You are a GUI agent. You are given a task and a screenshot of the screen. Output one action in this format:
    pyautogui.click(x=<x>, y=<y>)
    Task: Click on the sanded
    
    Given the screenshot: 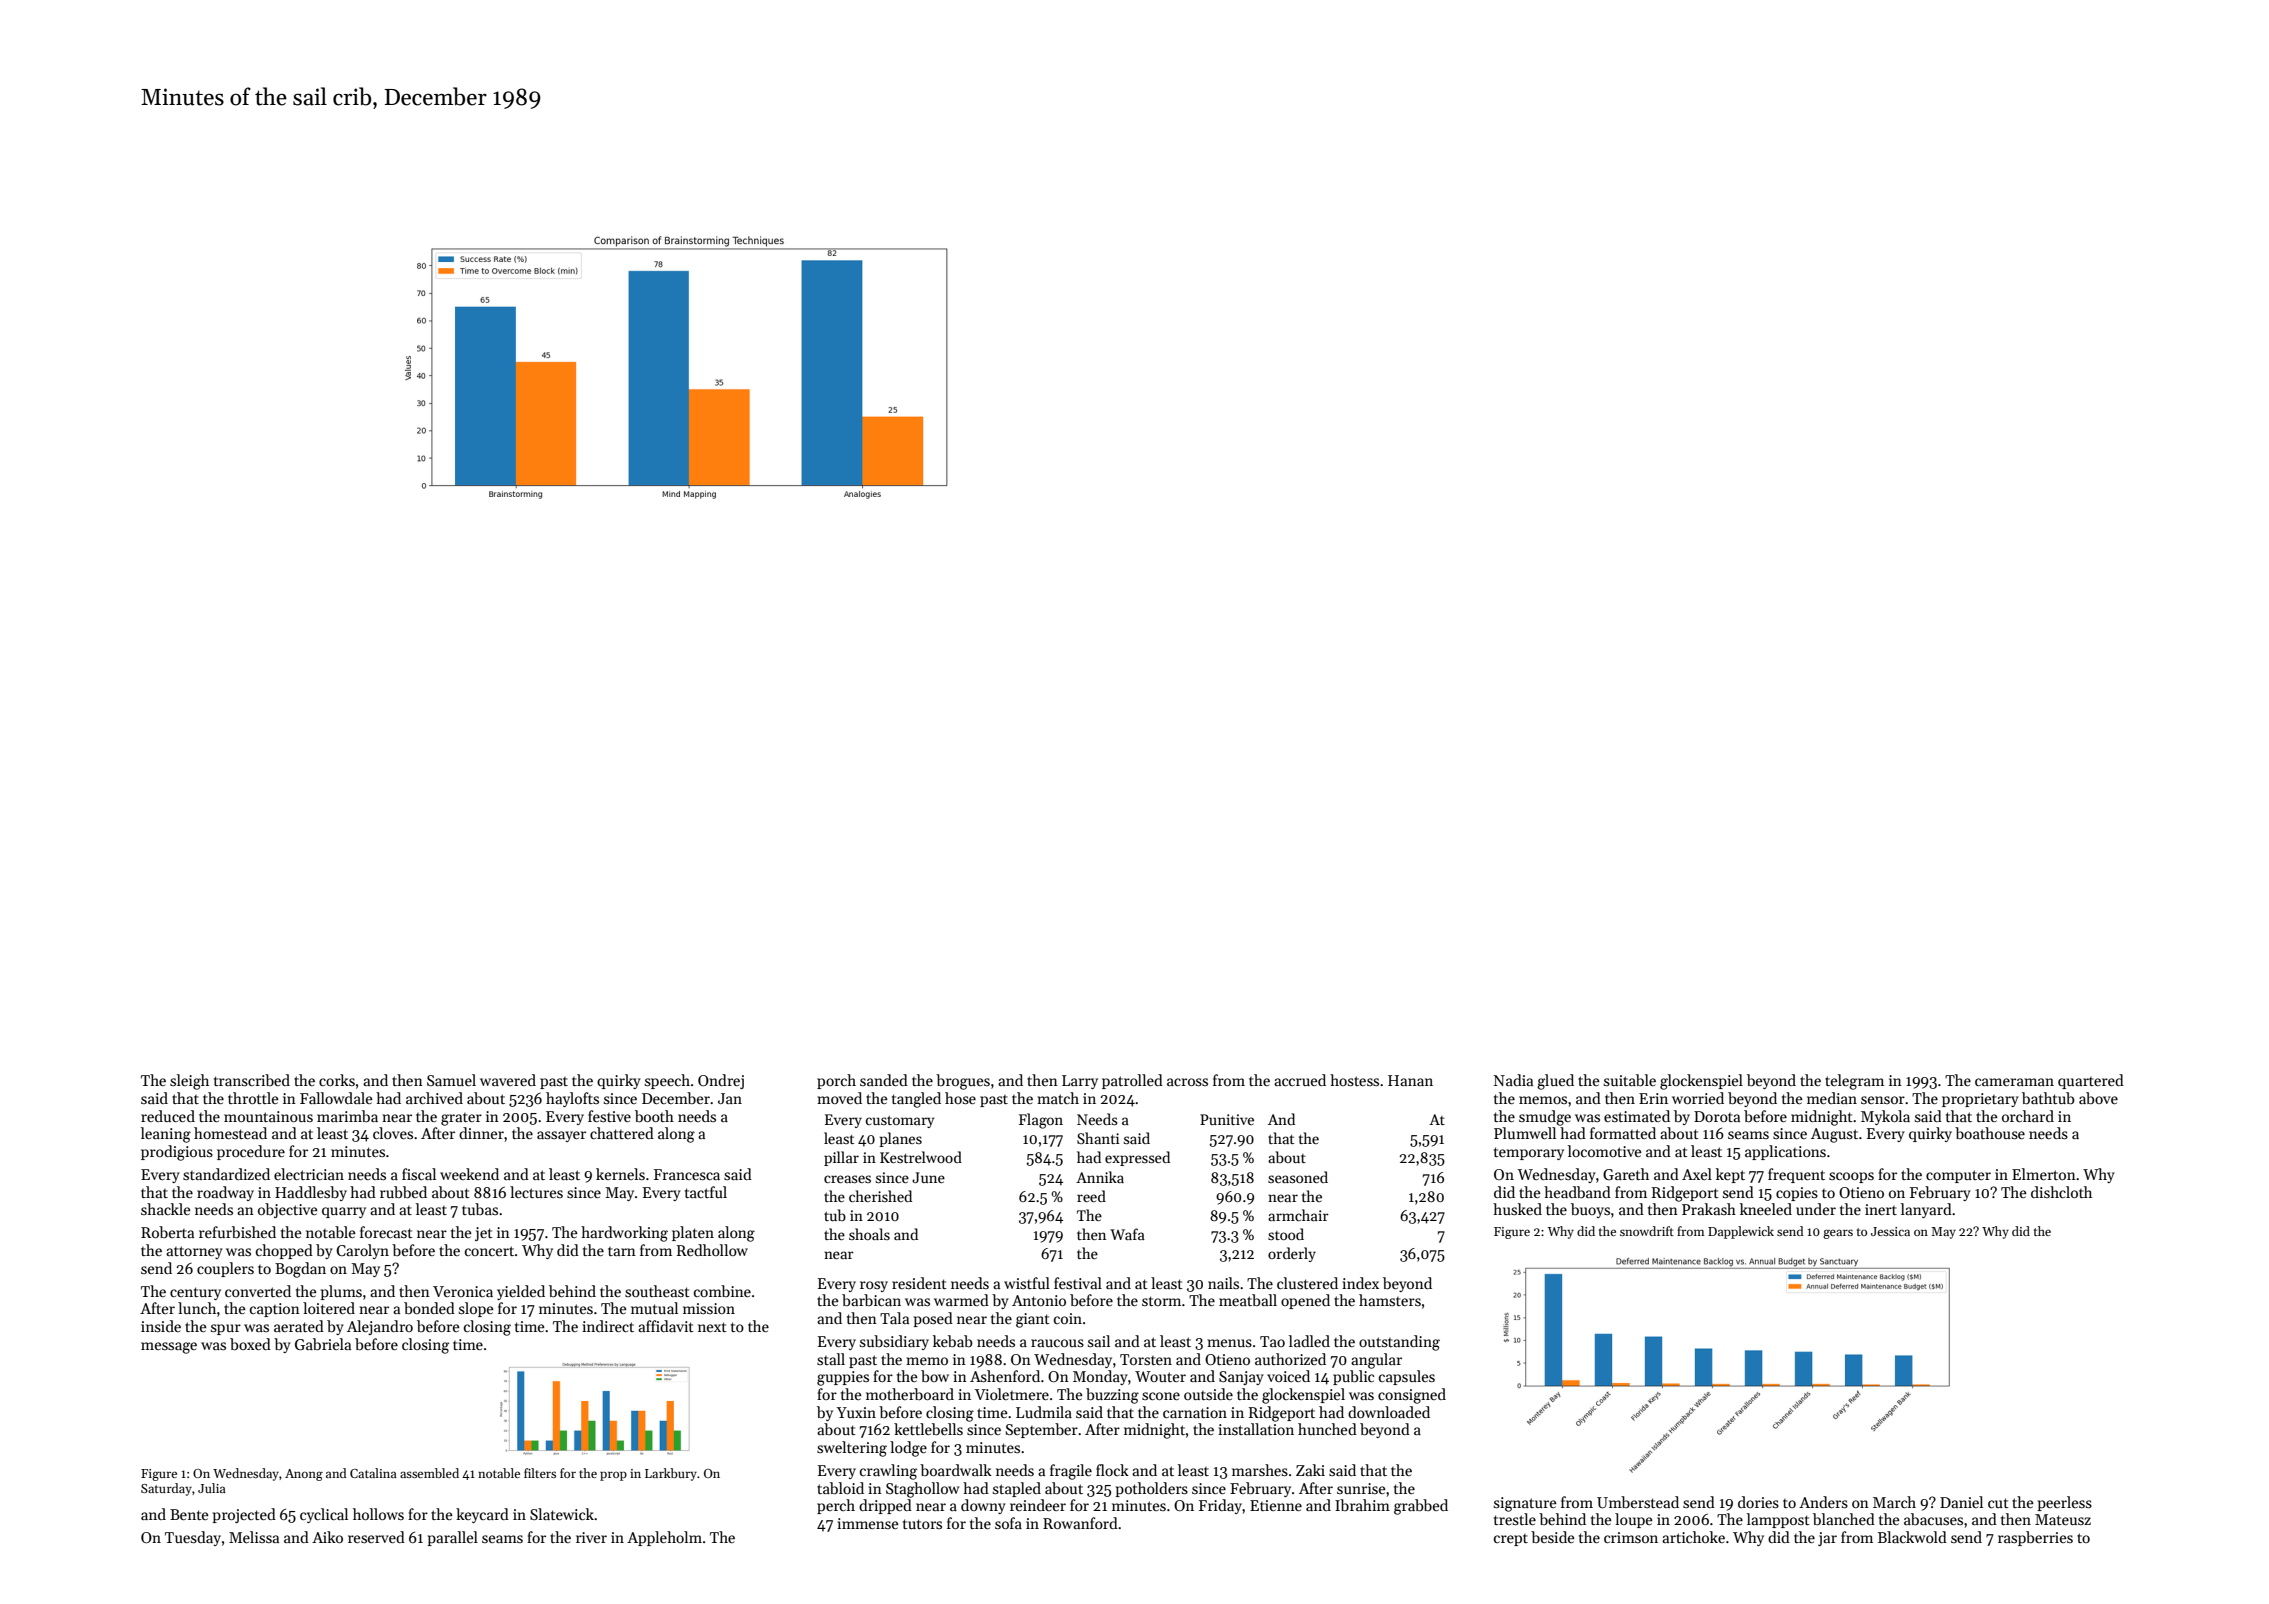 What is the action you would take?
    pyautogui.click(x=884, y=1080)
